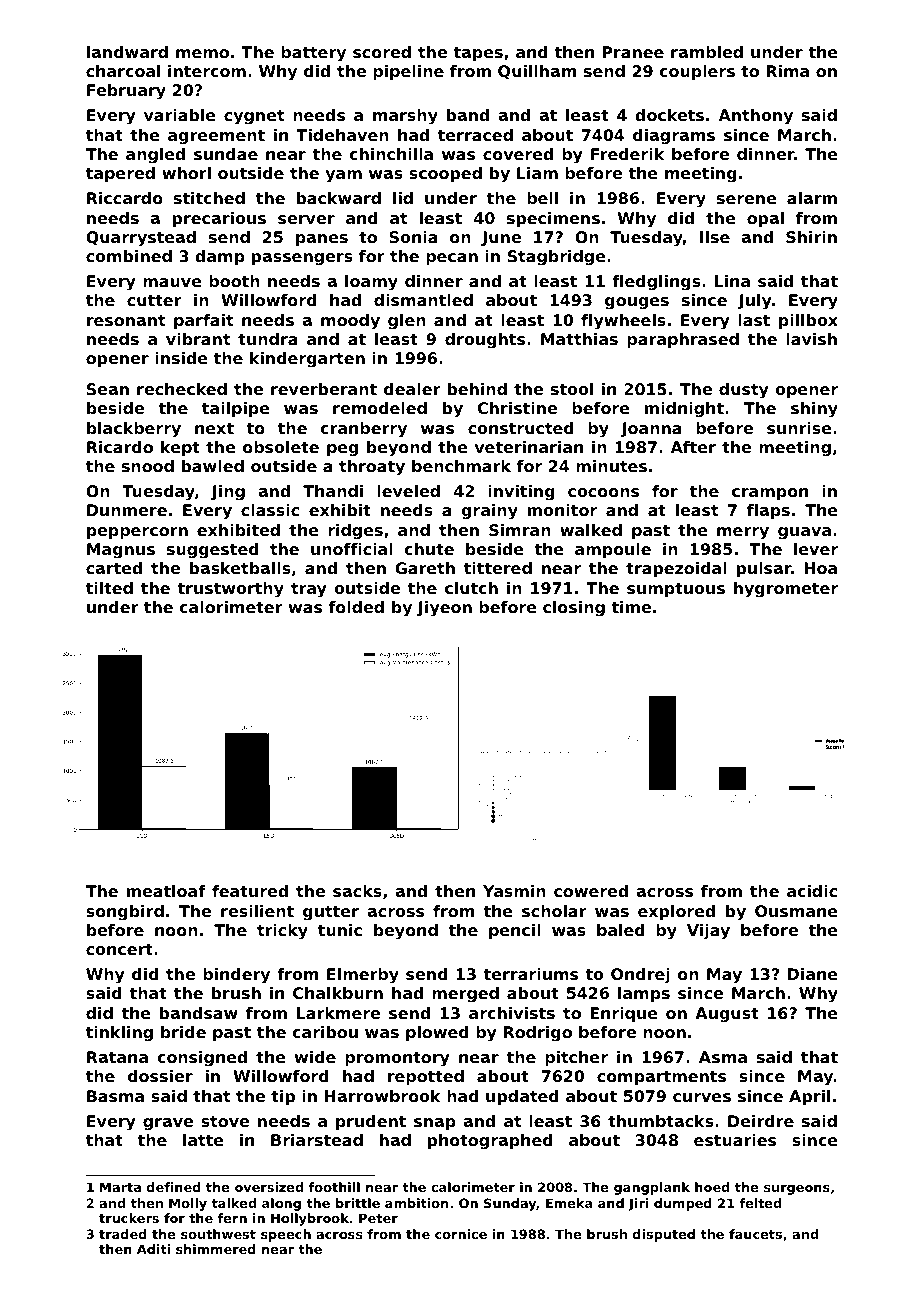 The image size is (924, 1308). What do you see at coordinates (334, 1187) in the image?
I see `foothill` at bounding box center [334, 1187].
